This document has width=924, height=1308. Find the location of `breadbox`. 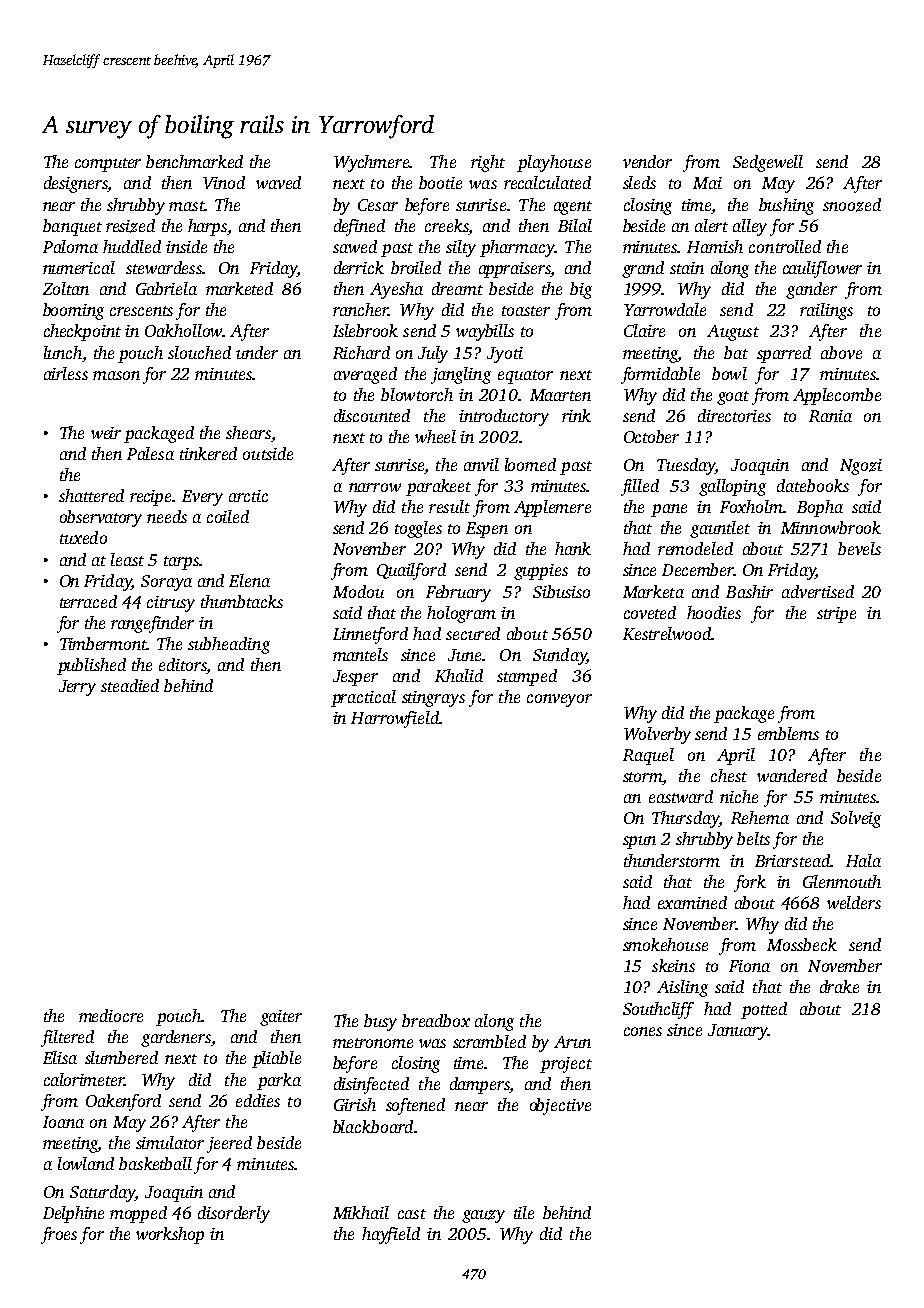

breadbox is located at coordinates (436, 1020).
